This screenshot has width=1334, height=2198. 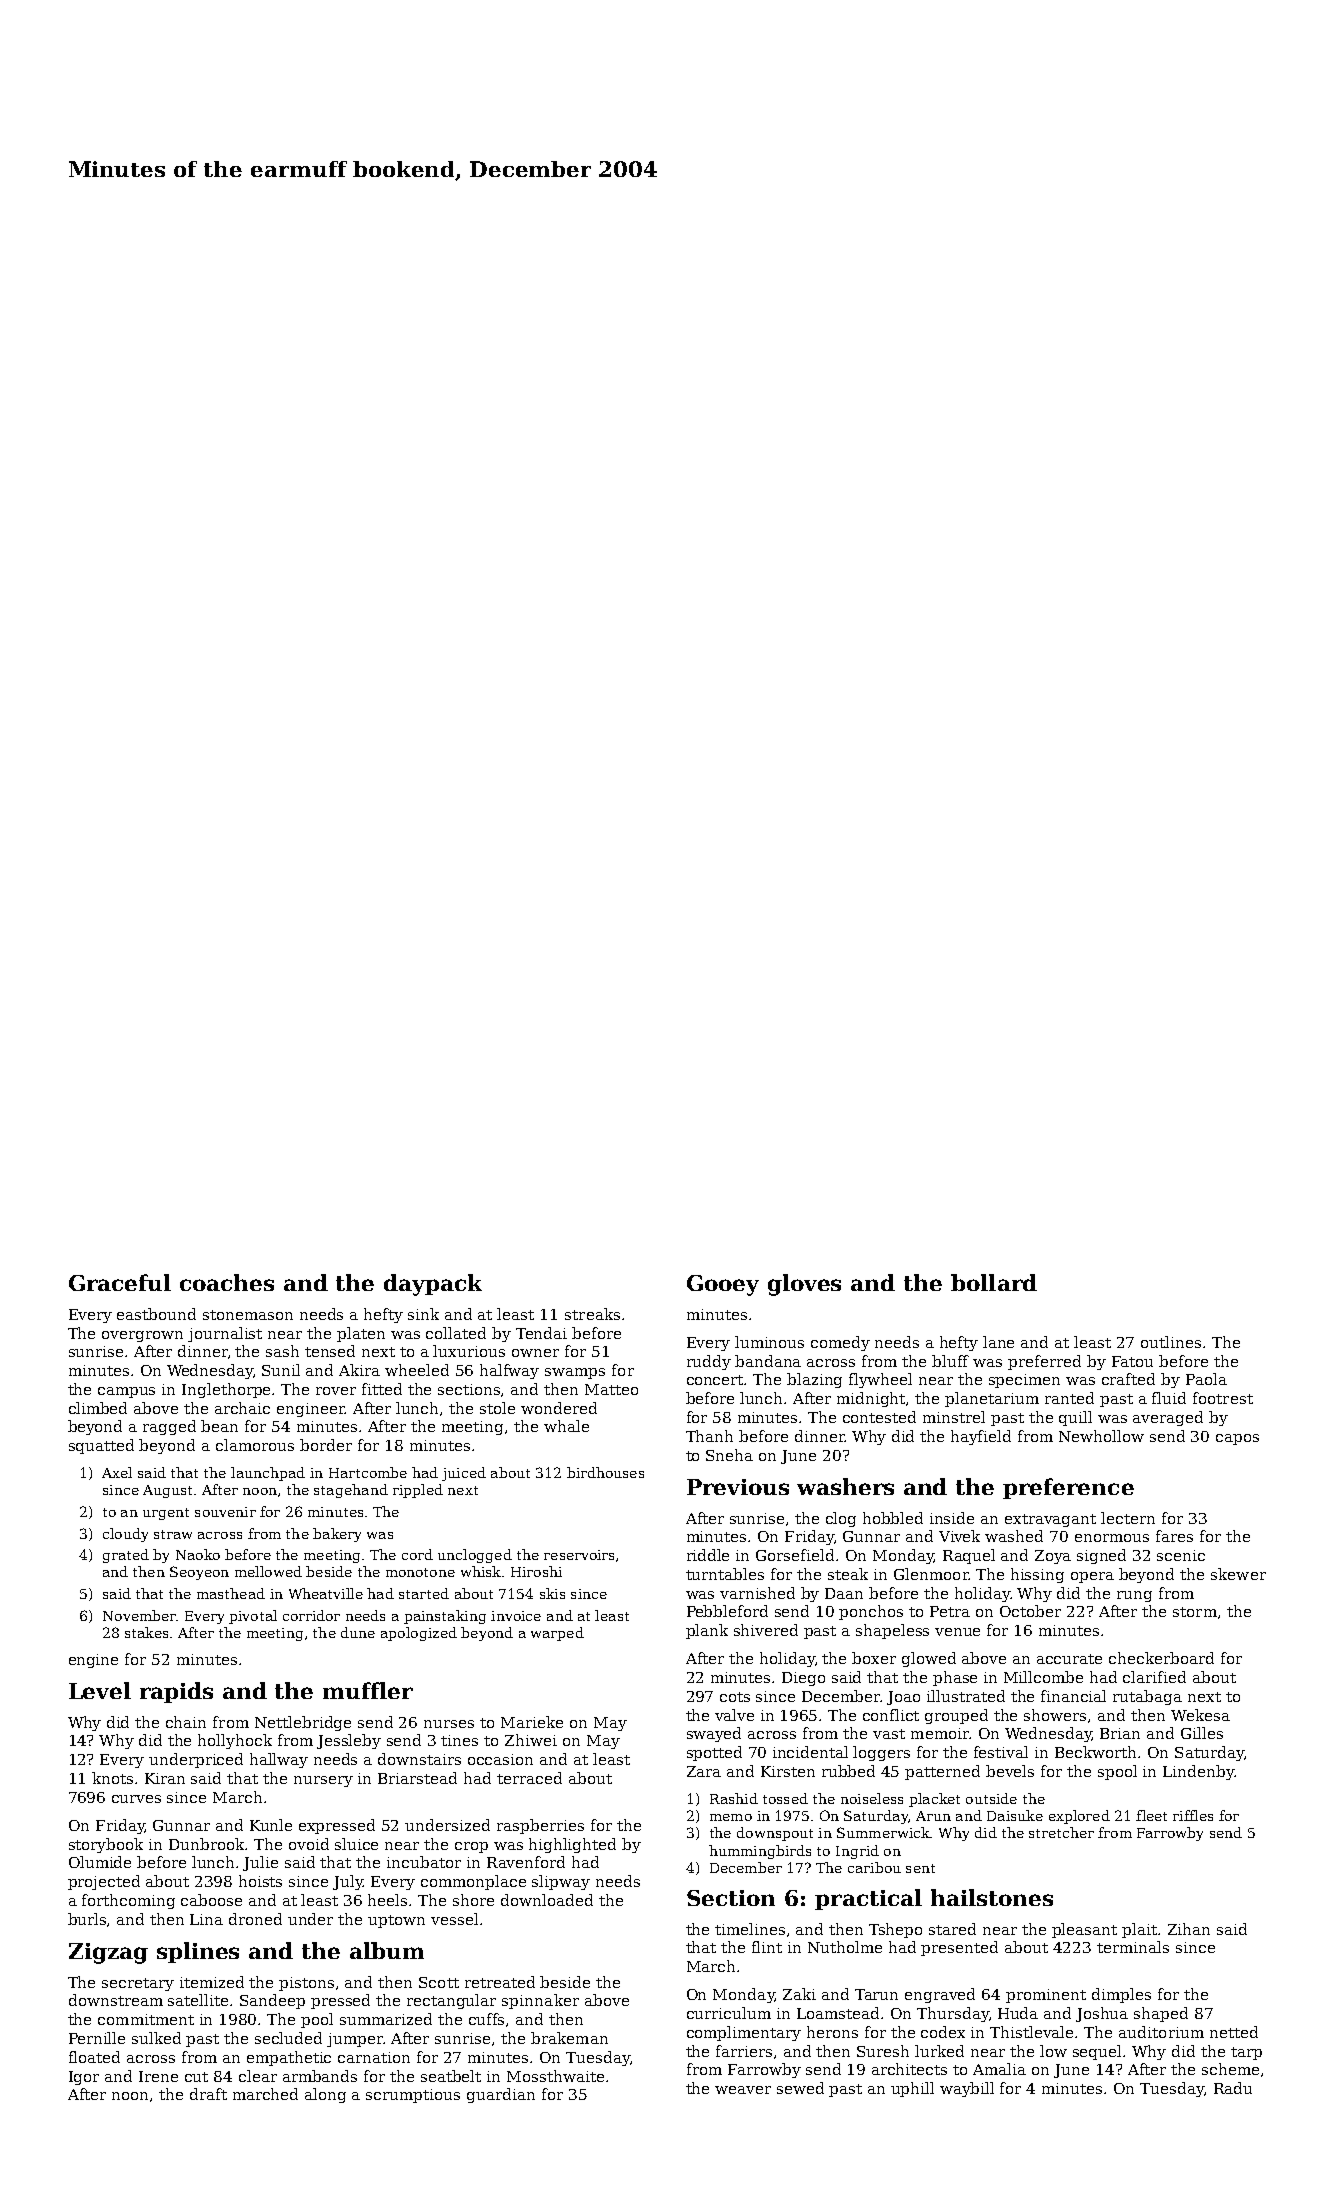 I want to click on bollard, so click(x=994, y=1282).
